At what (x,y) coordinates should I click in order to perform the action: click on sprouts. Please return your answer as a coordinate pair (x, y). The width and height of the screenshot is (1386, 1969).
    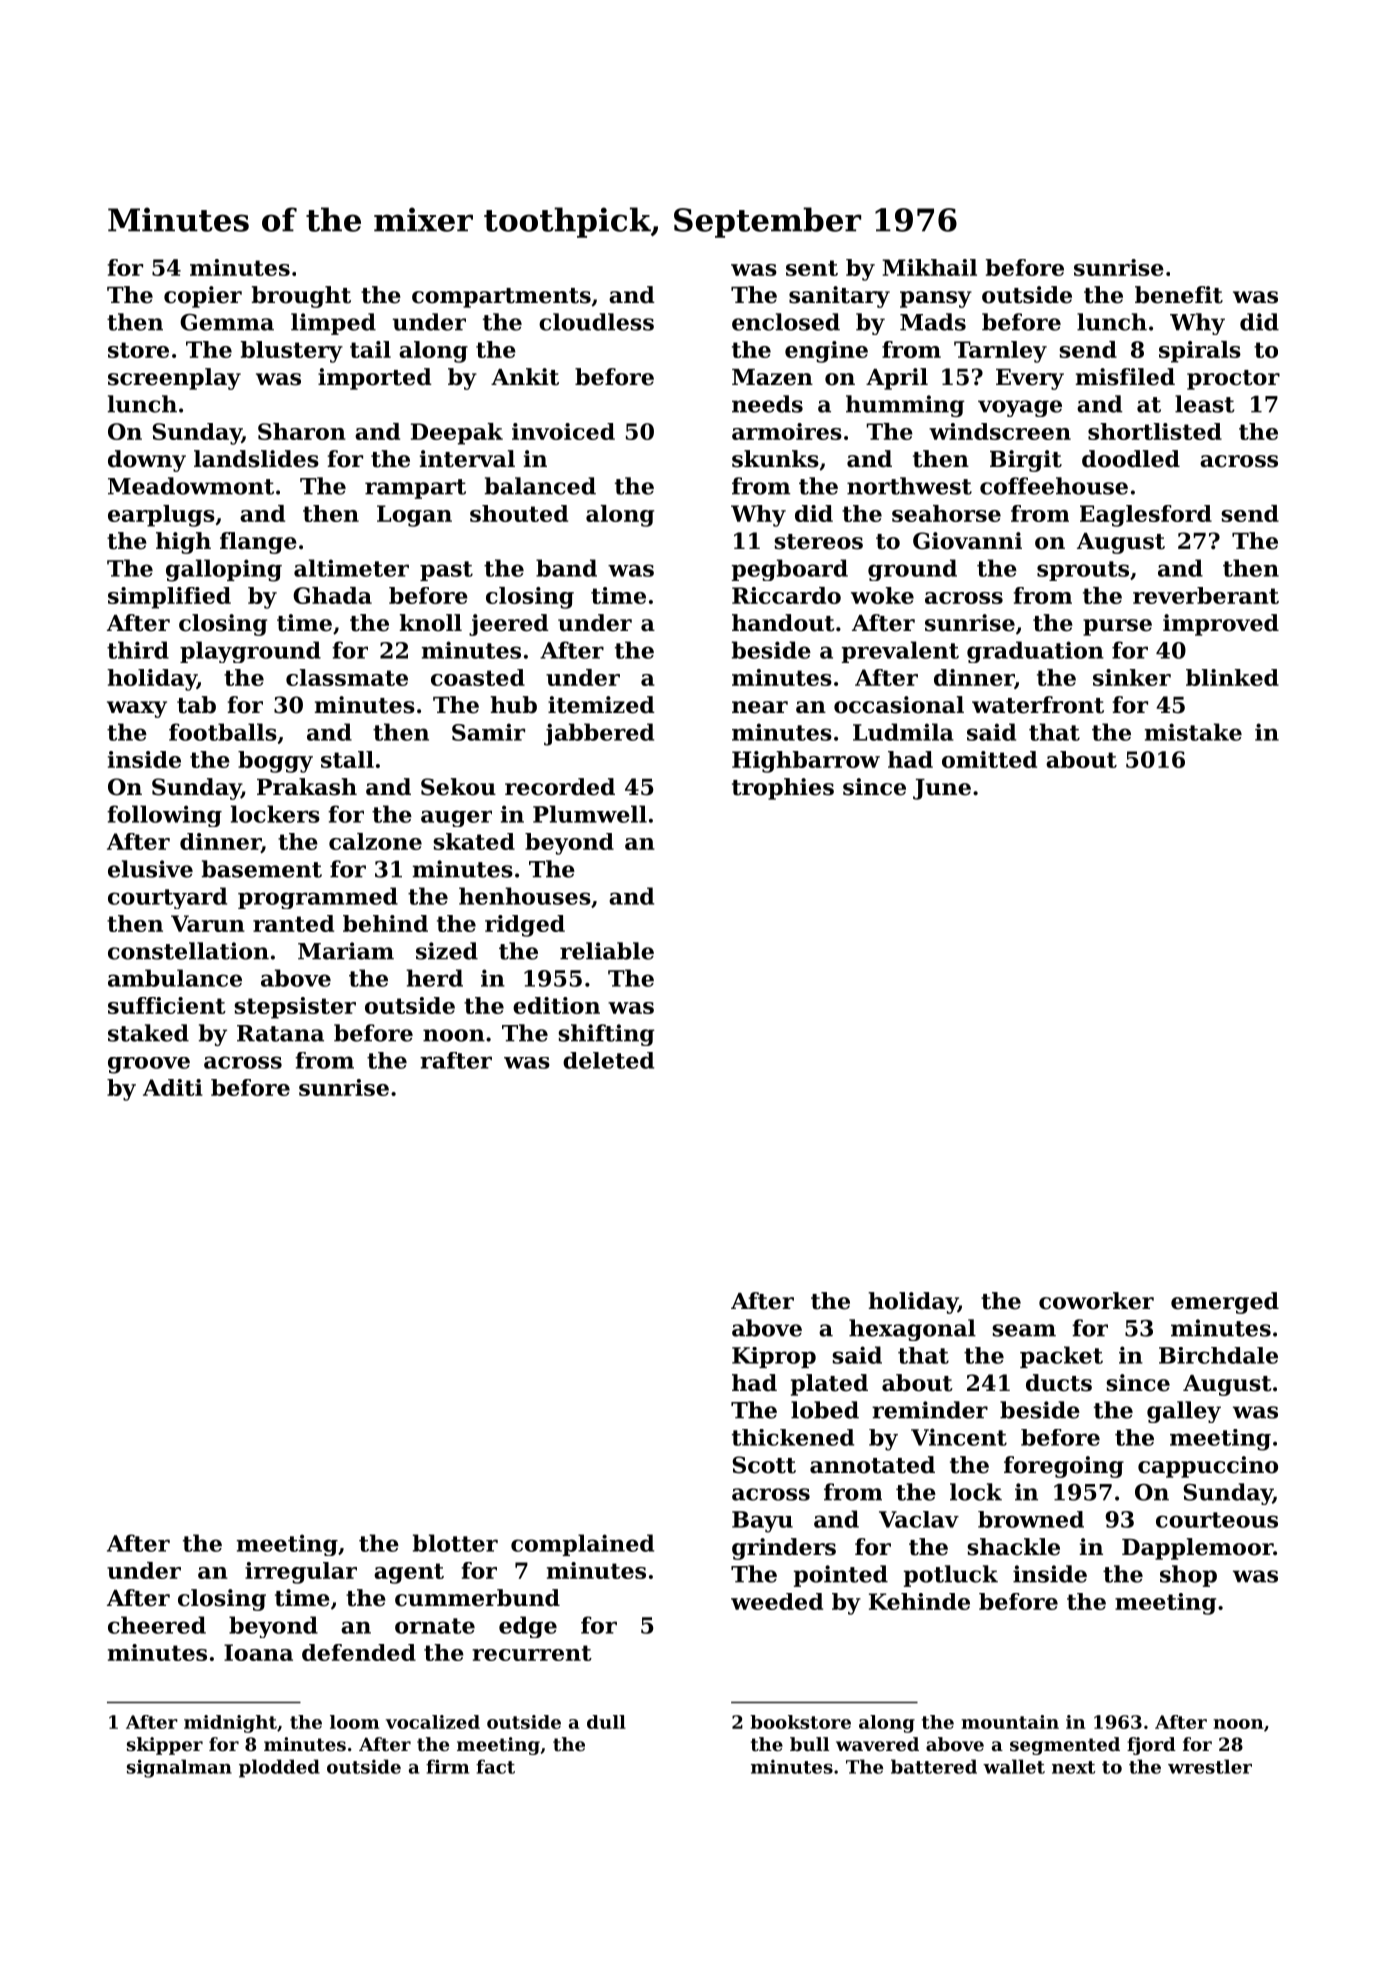
    Looking at the image, I should click on (1083, 571).
